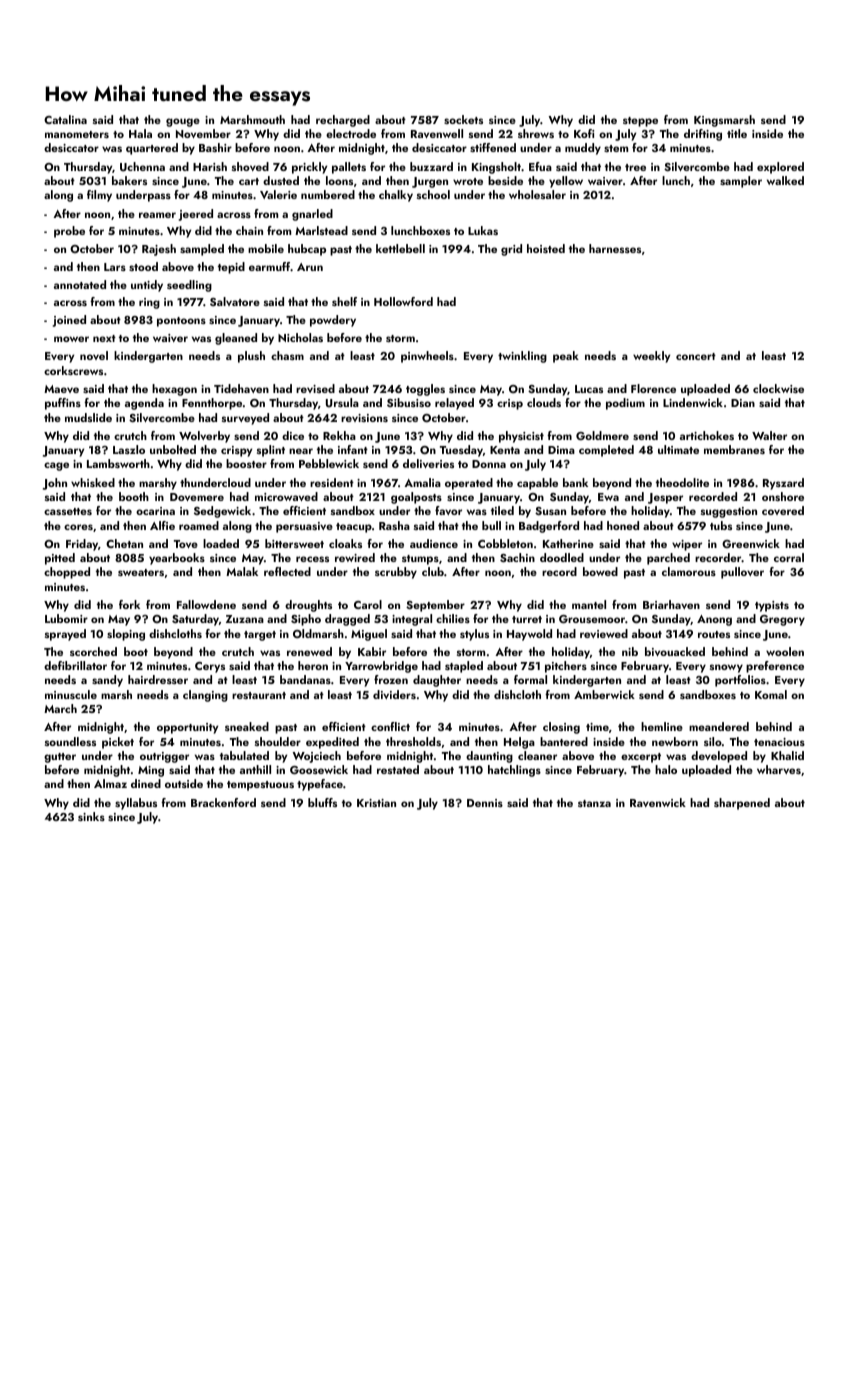  I want to click on explored, so click(780, 168).
